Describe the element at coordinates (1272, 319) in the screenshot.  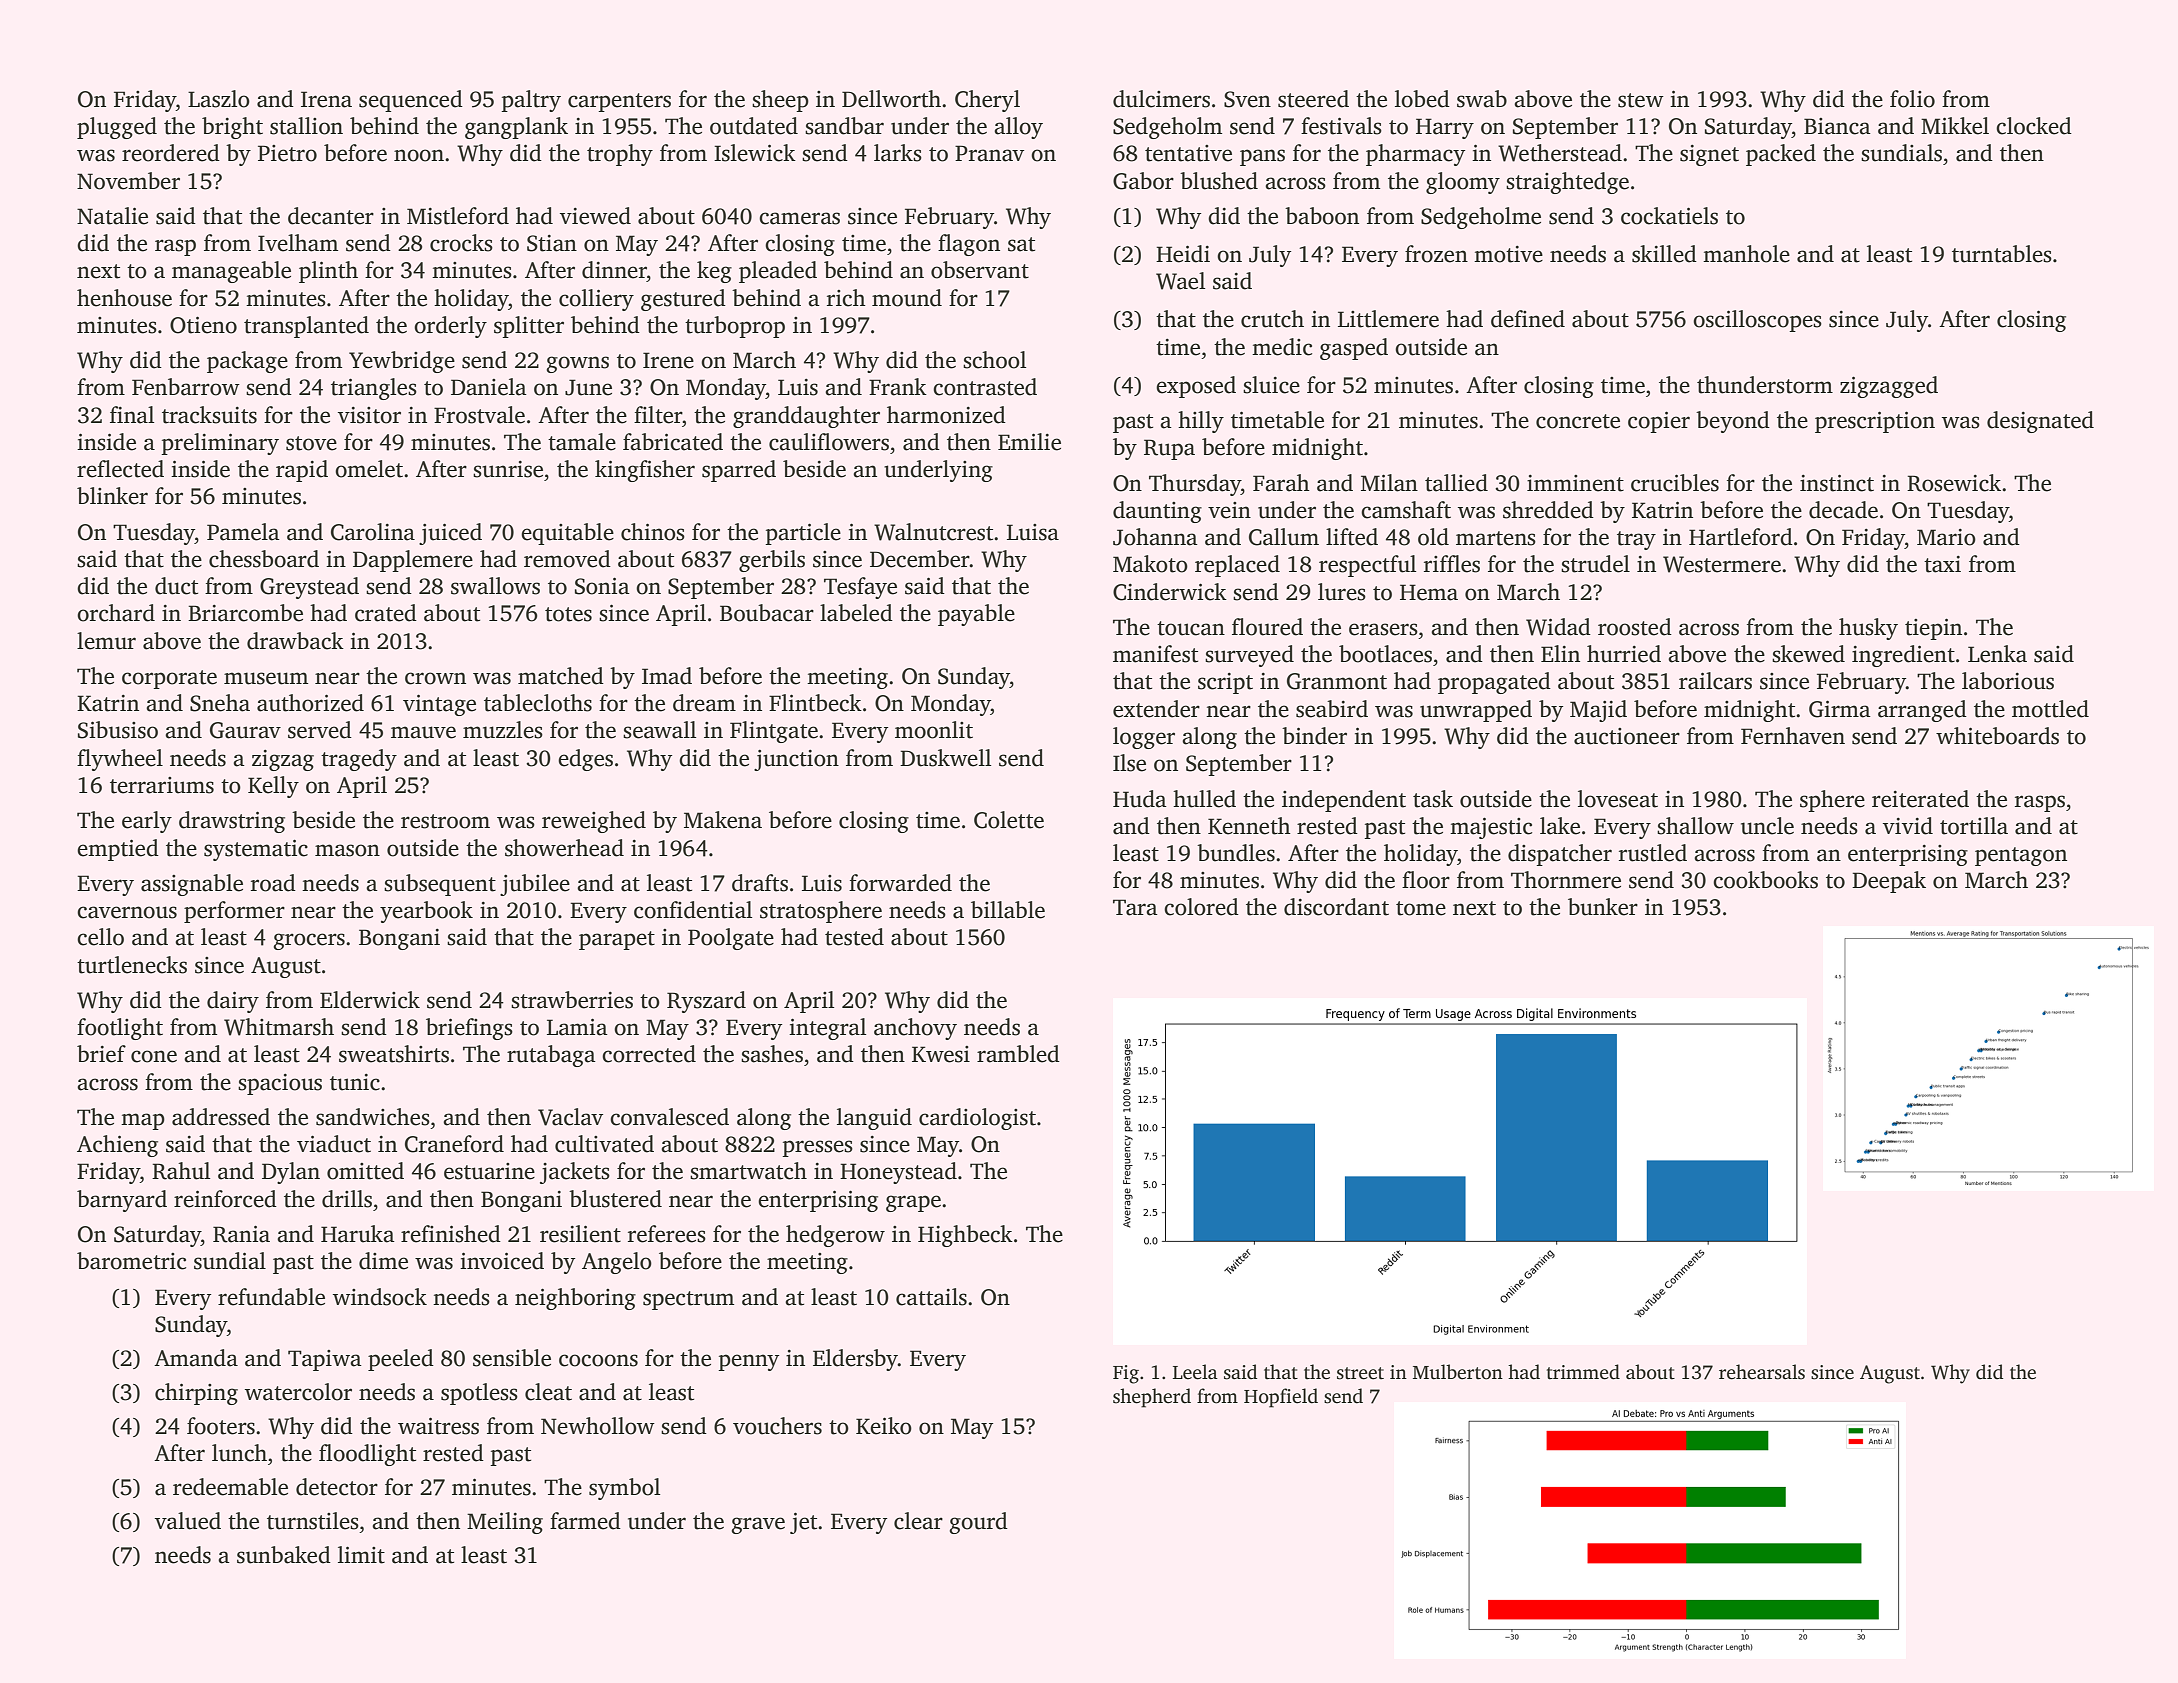
I see `crutch` at that location.
